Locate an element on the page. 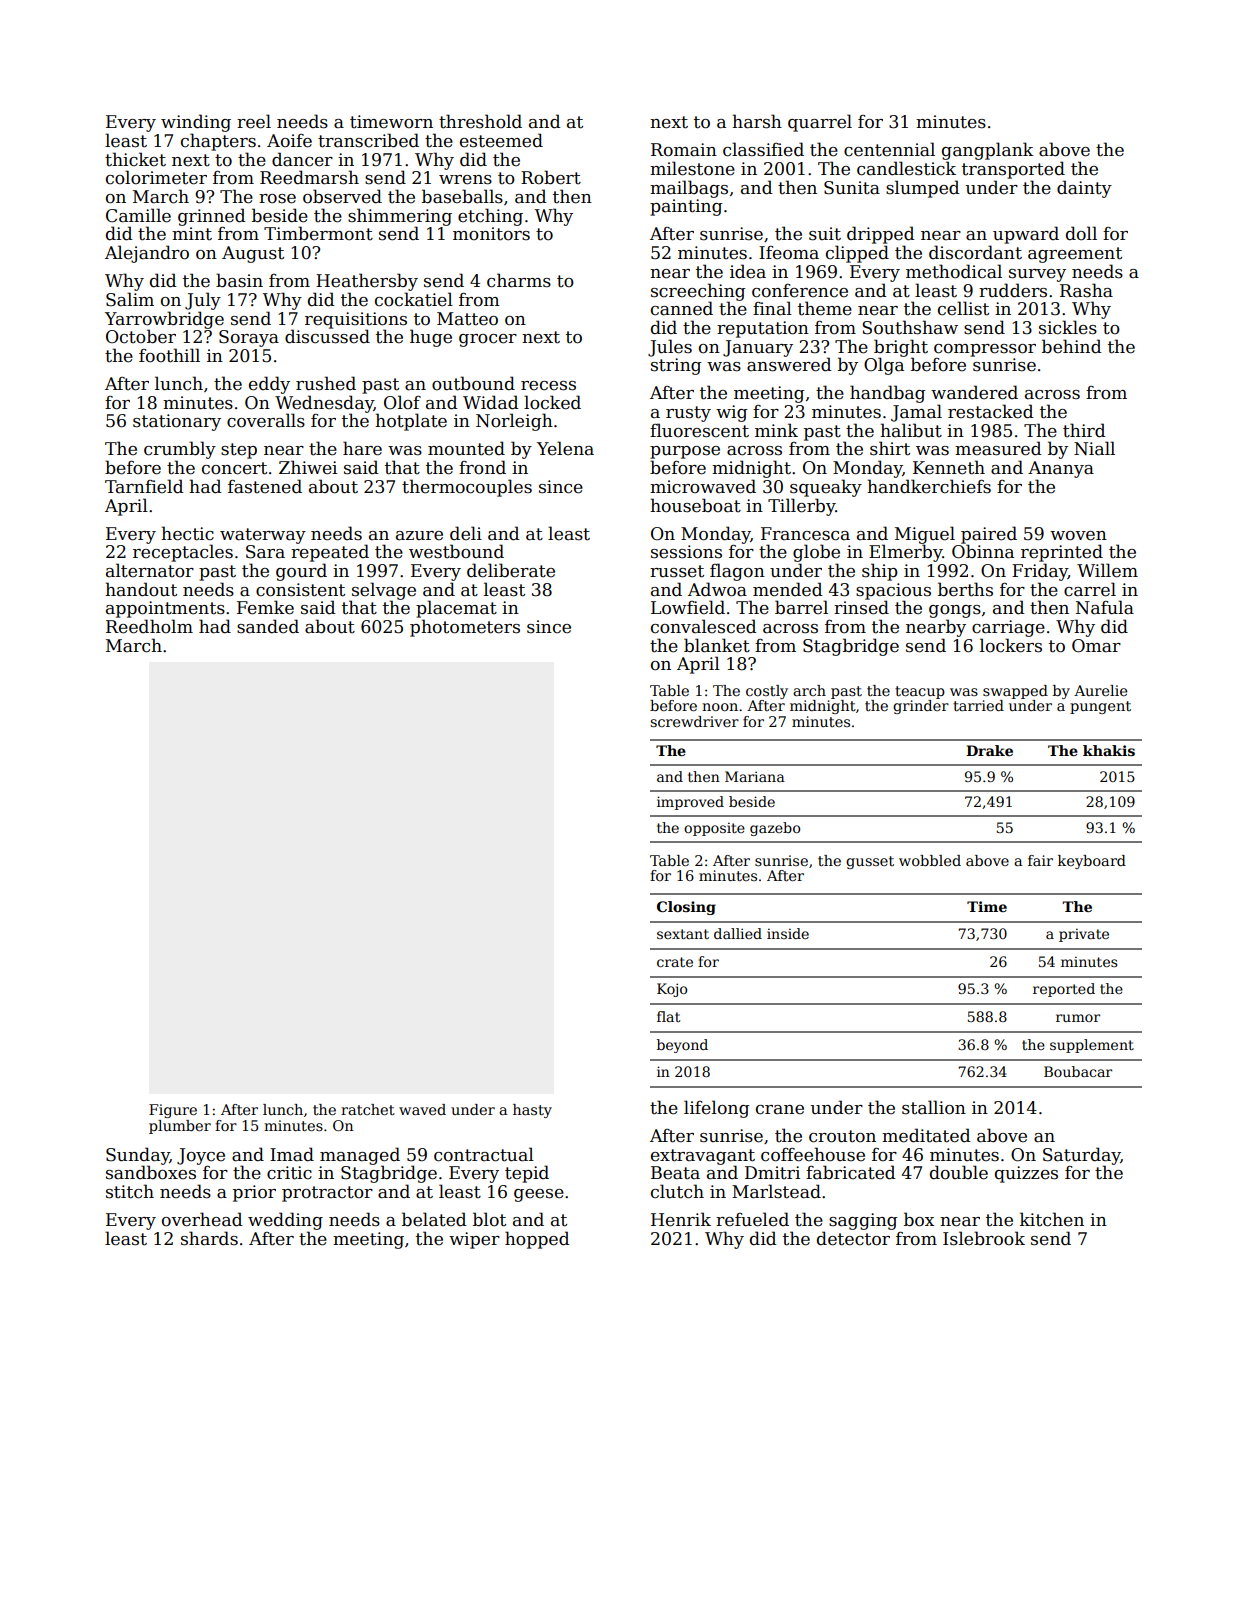 The width and height of the image is (1247, 1613). pungent is located at coordinates (1100, 707).
